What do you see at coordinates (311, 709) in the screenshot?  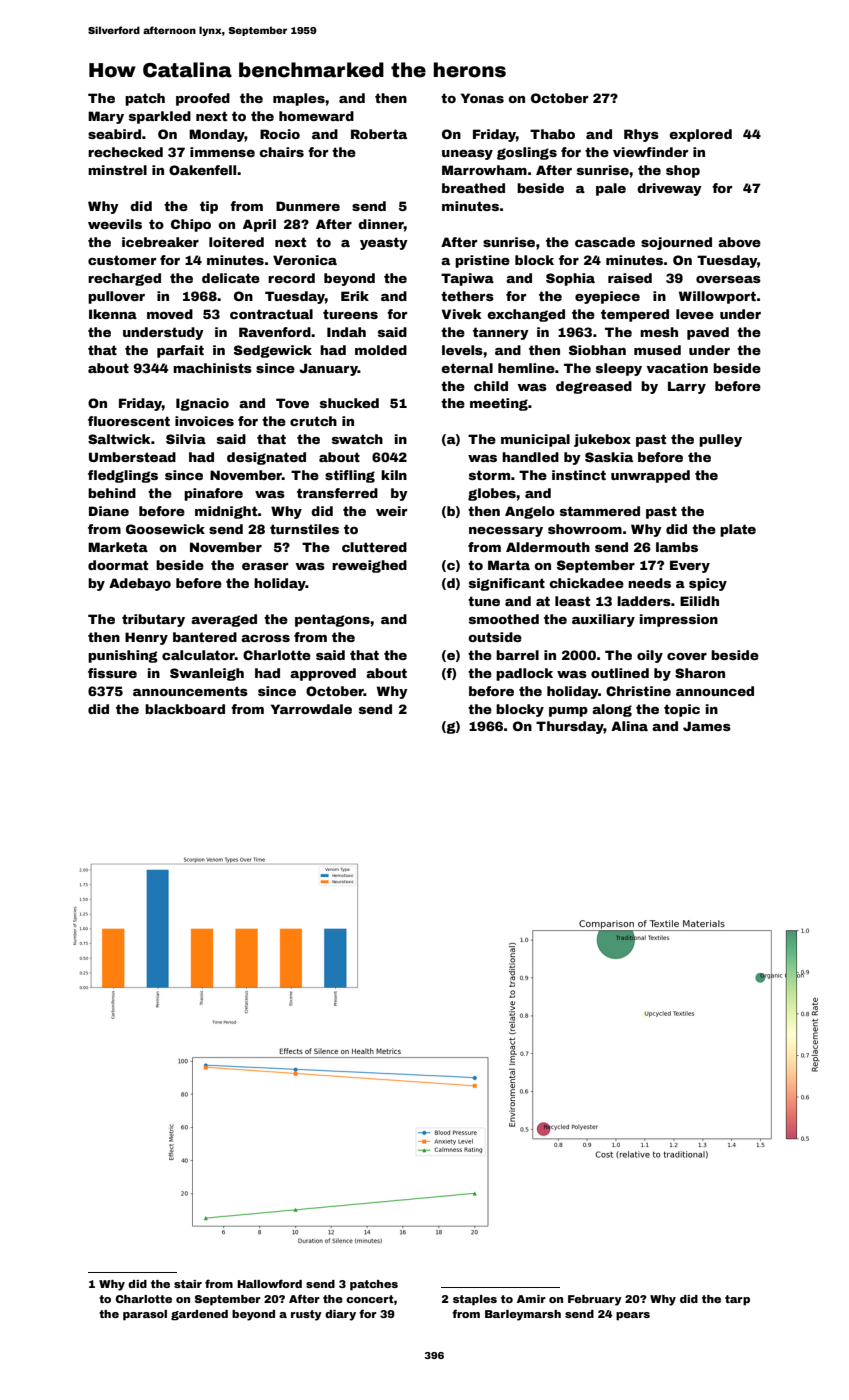 I see `Yarrowdale` at bounding box center [311, 709].
